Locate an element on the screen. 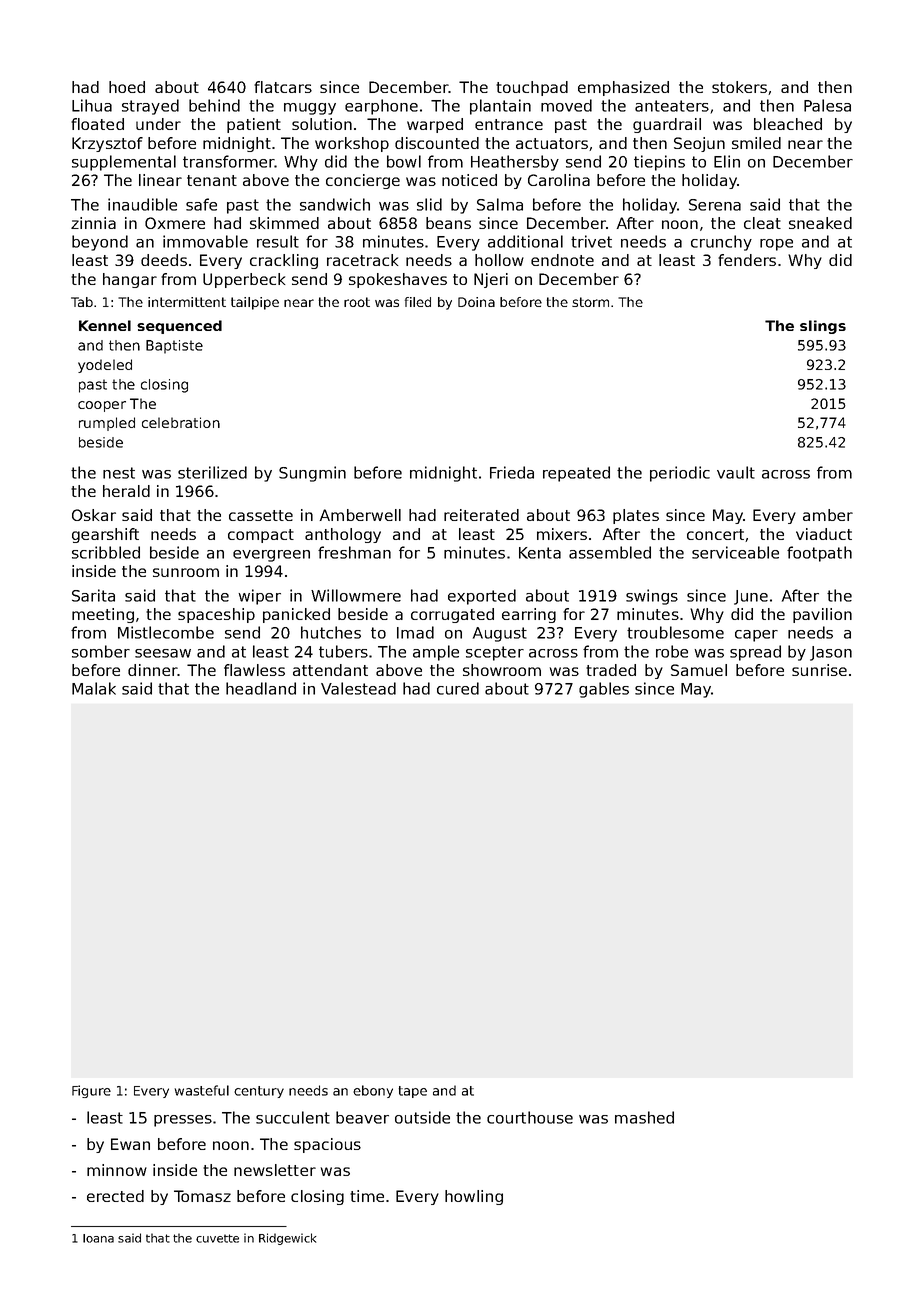  ample is located at coordinates (436, 653).
